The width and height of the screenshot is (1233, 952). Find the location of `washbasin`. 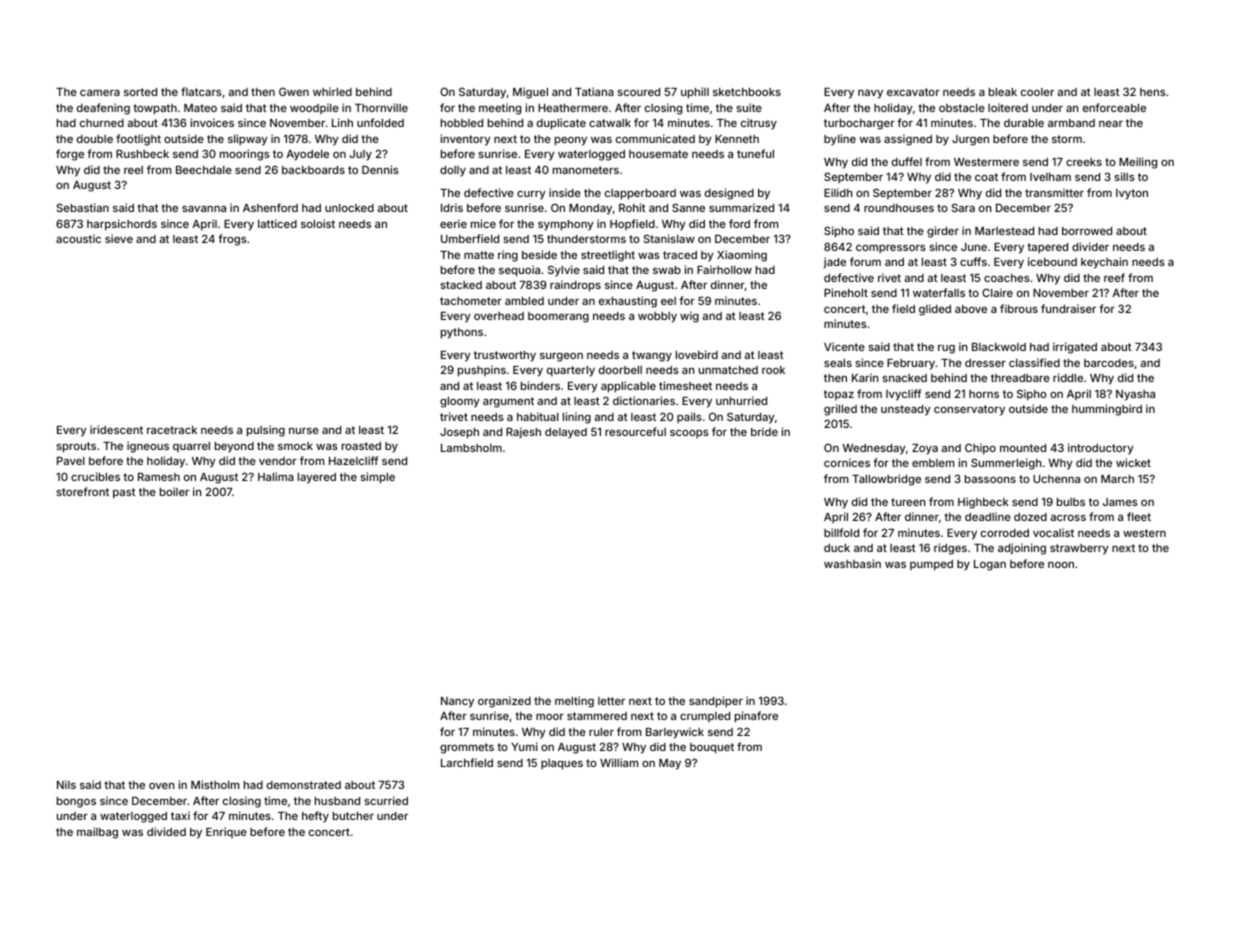

washbasin is located at coordinates (852, 563).
